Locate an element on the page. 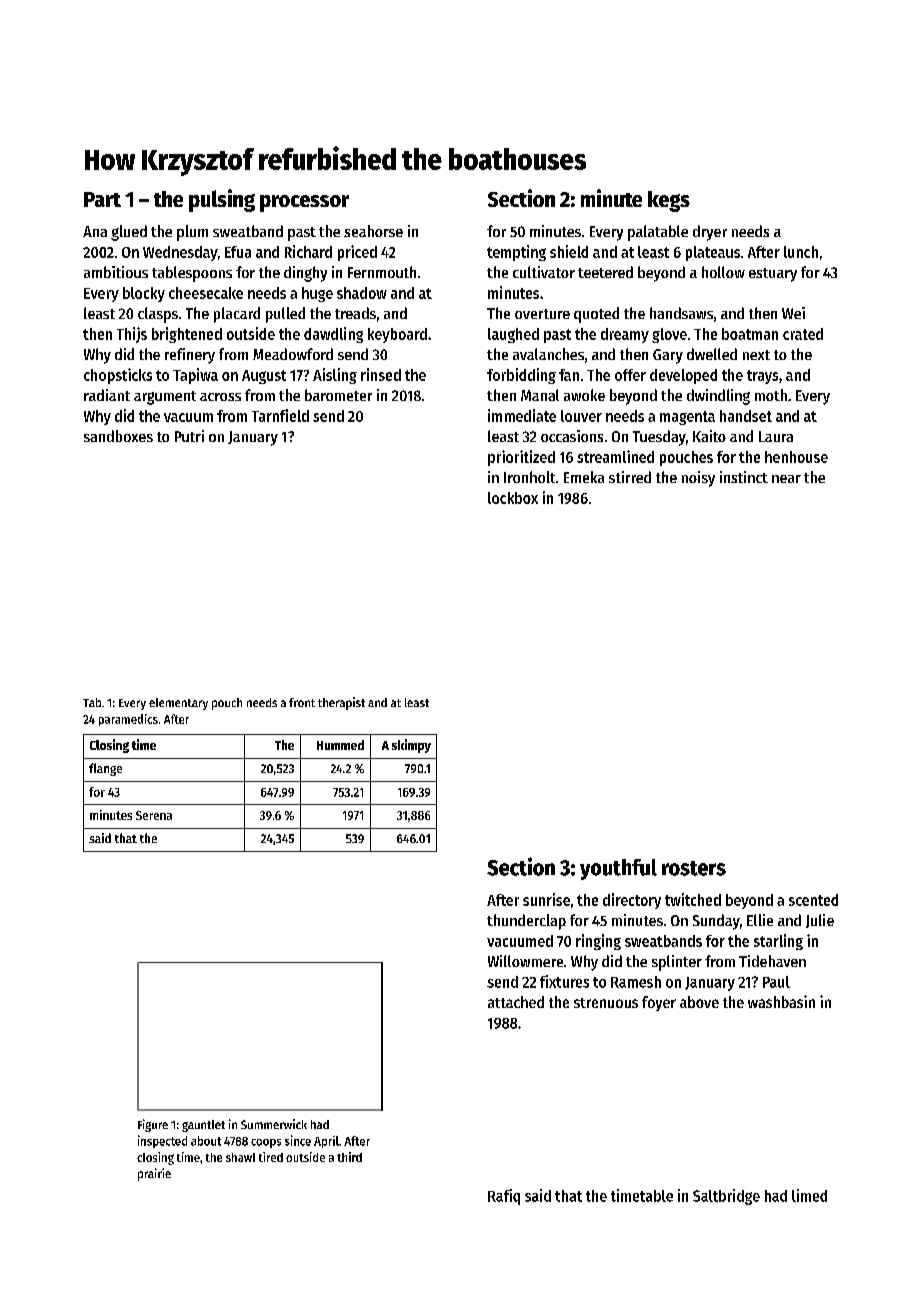  kegs is located at coordinates (669, 201).
